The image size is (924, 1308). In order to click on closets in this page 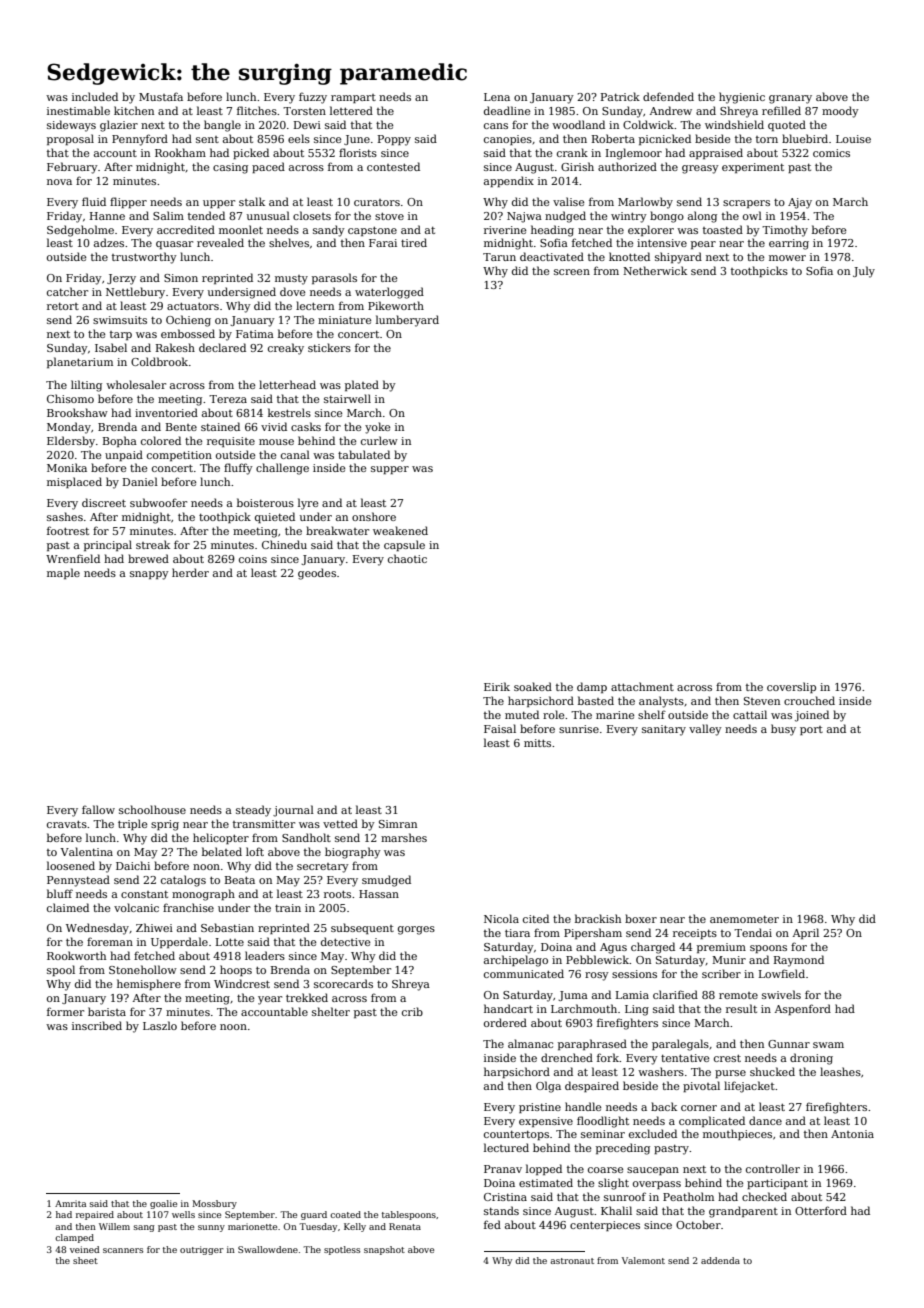, I will do `click(312, 215)`.
